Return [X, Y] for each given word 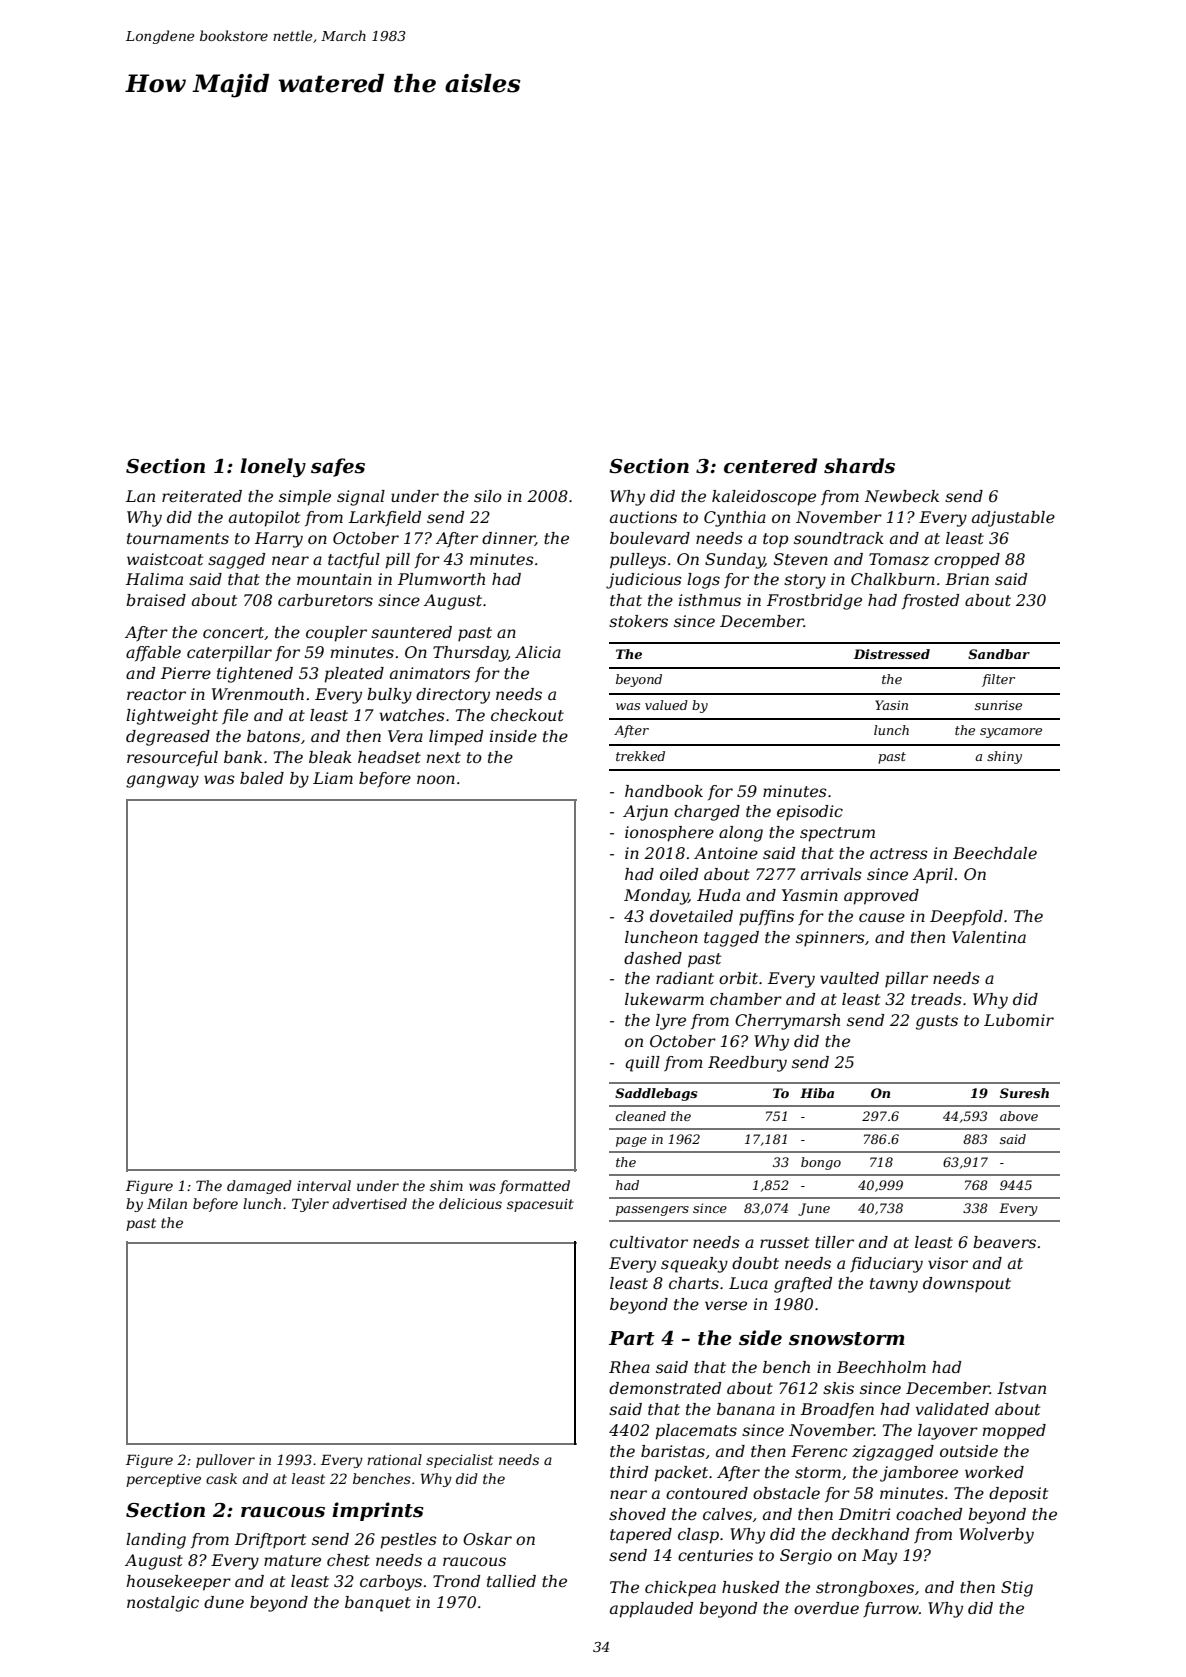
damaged [259, 1187]
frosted [930, 601]
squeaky [694, 1265]
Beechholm [881, 1367]
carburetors [325, 600]
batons [273, 736]
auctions [643, 517]
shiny [1004, 757]
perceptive [163, 1480]
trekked [640, 756]
